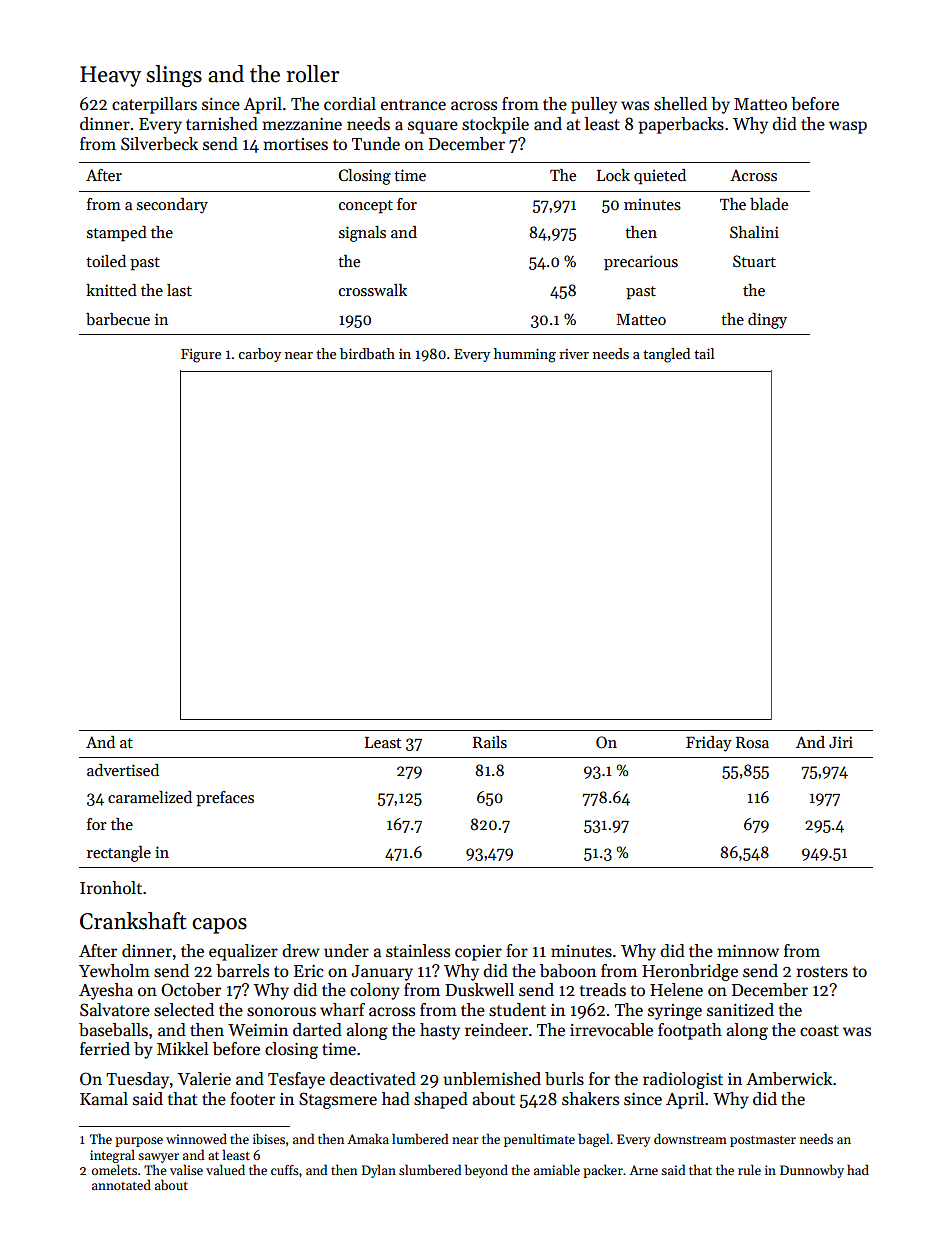 The height and width of the screenshot is (1233, 952). Describe the element at coordinates (296, 1080) in the screenshot. I see `Tesfaye` at that location.
